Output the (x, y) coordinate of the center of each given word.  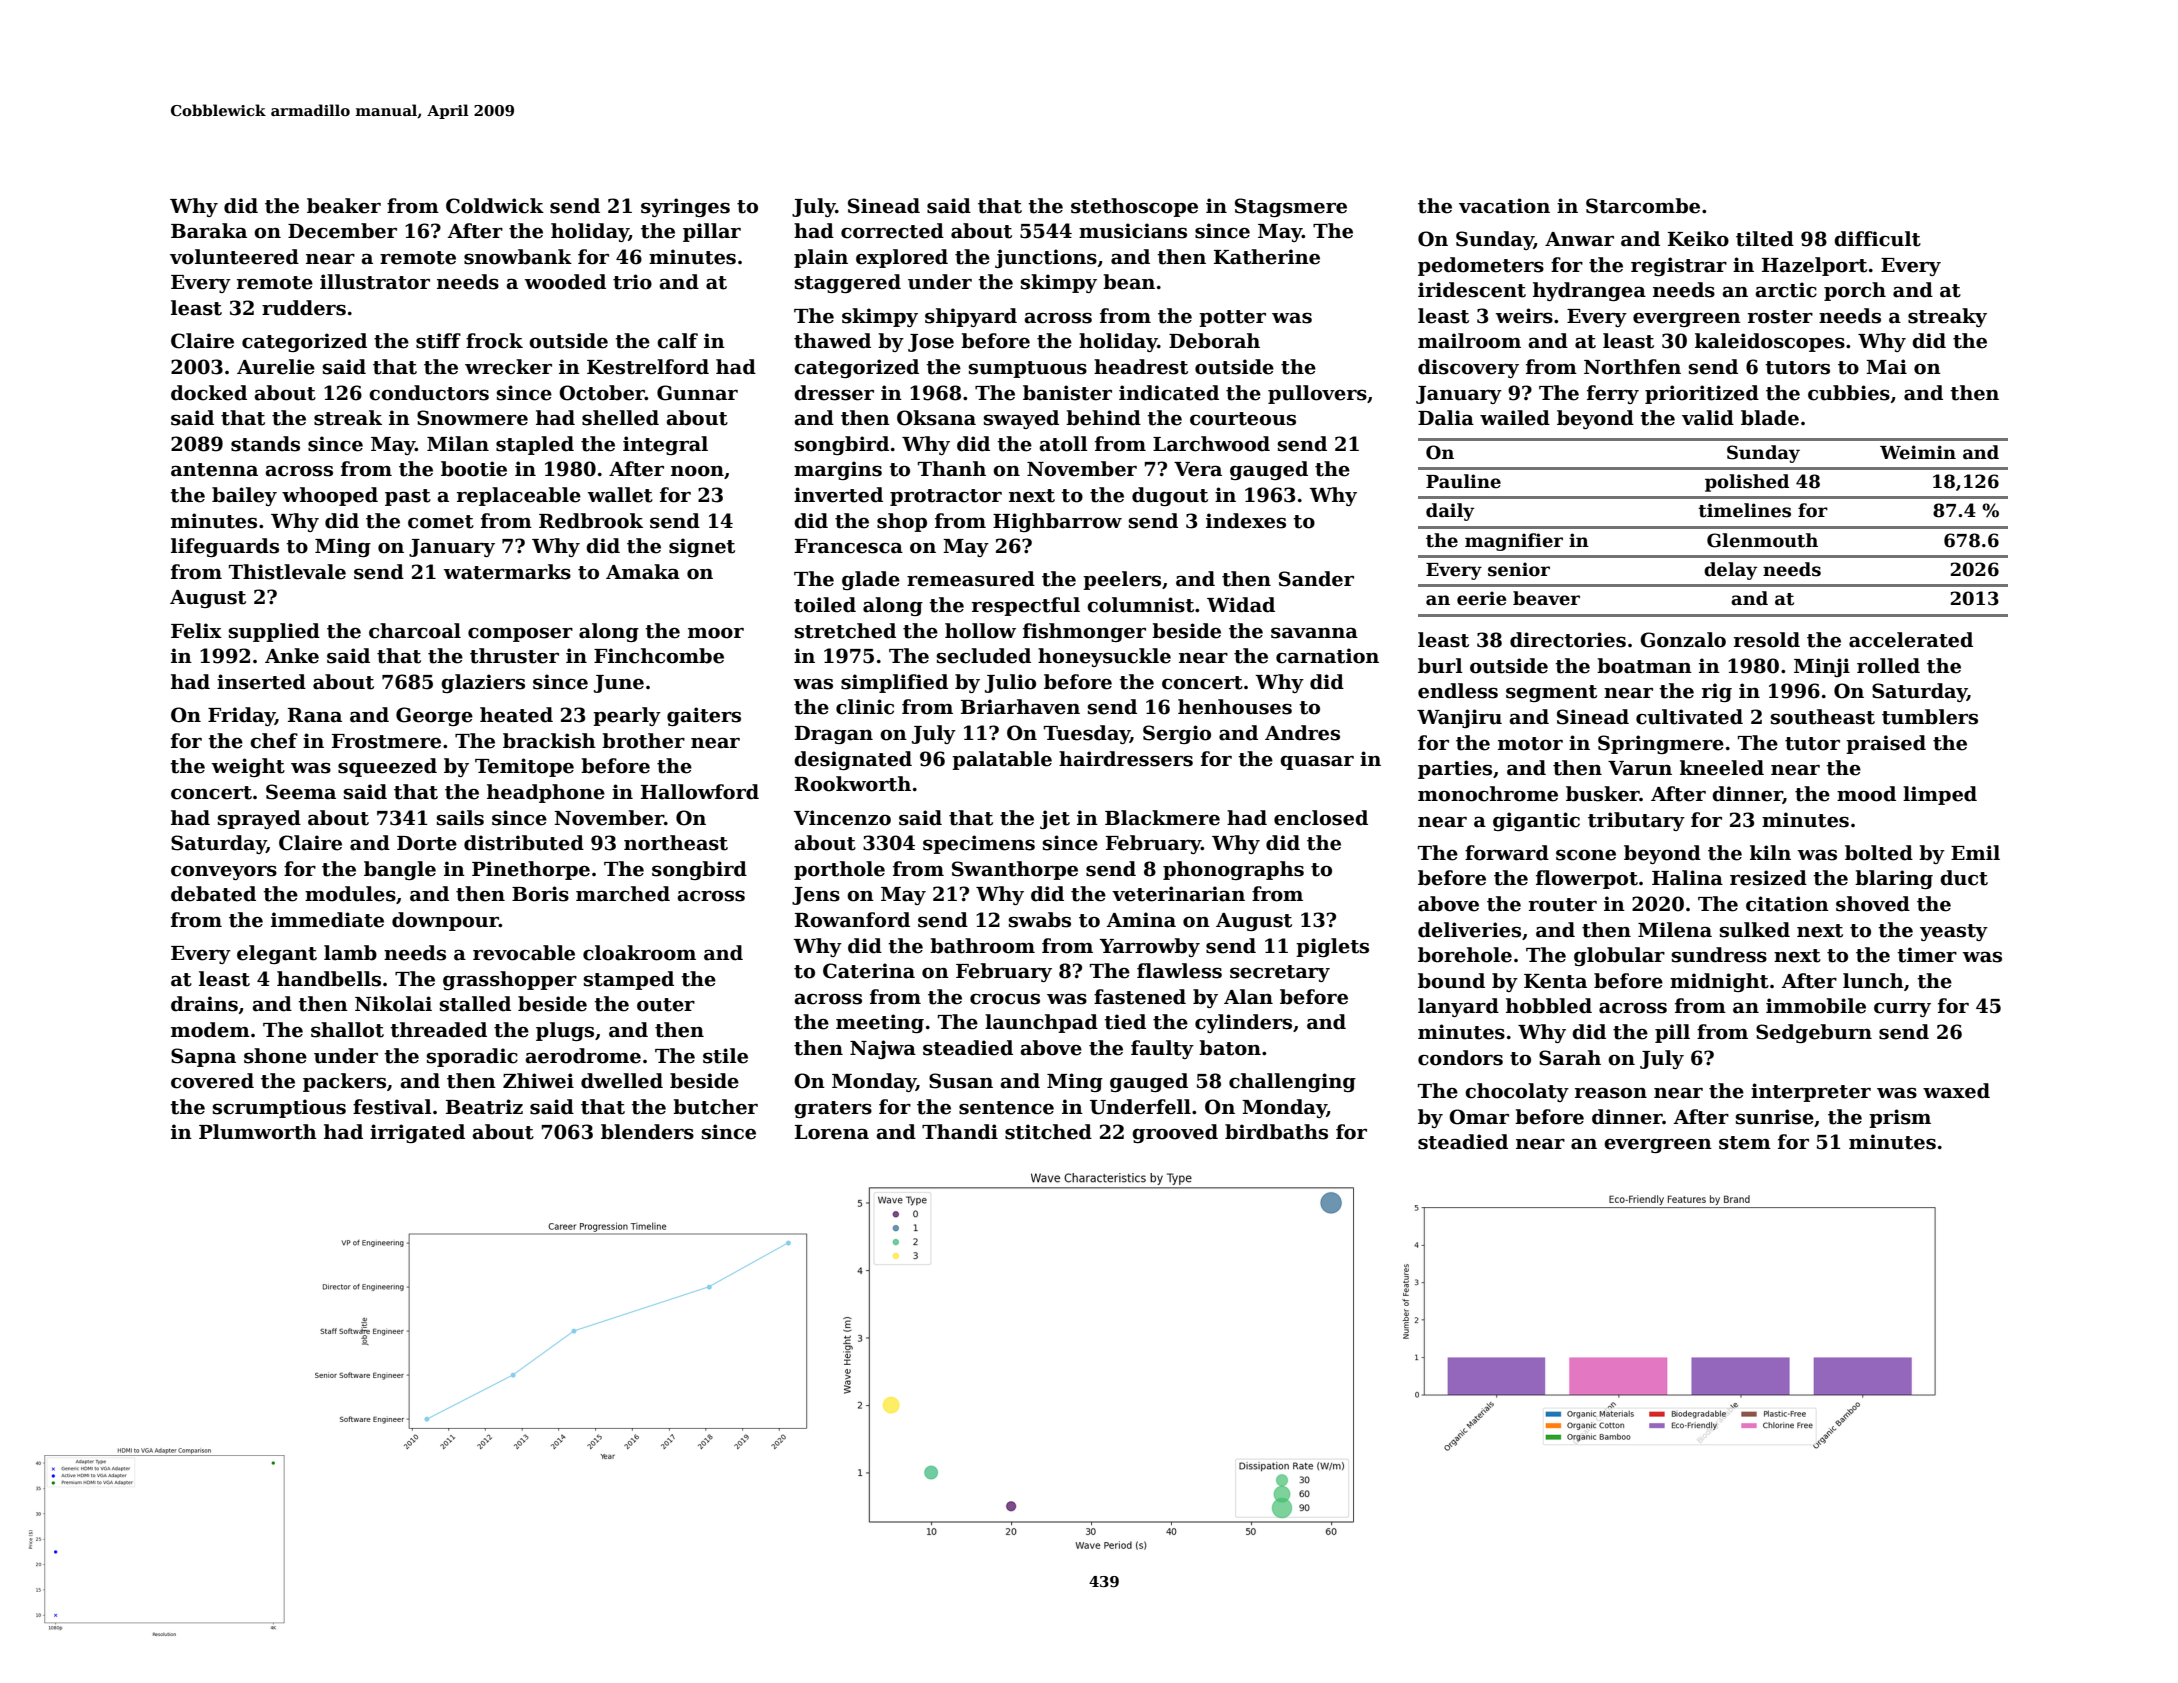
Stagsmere (1291, 207)
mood (1866, 794)
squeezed (387, 767)
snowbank (518, 257)
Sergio (1177, 734)
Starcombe (1643, 206)
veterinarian (1178, 894)
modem (210, 1030)
